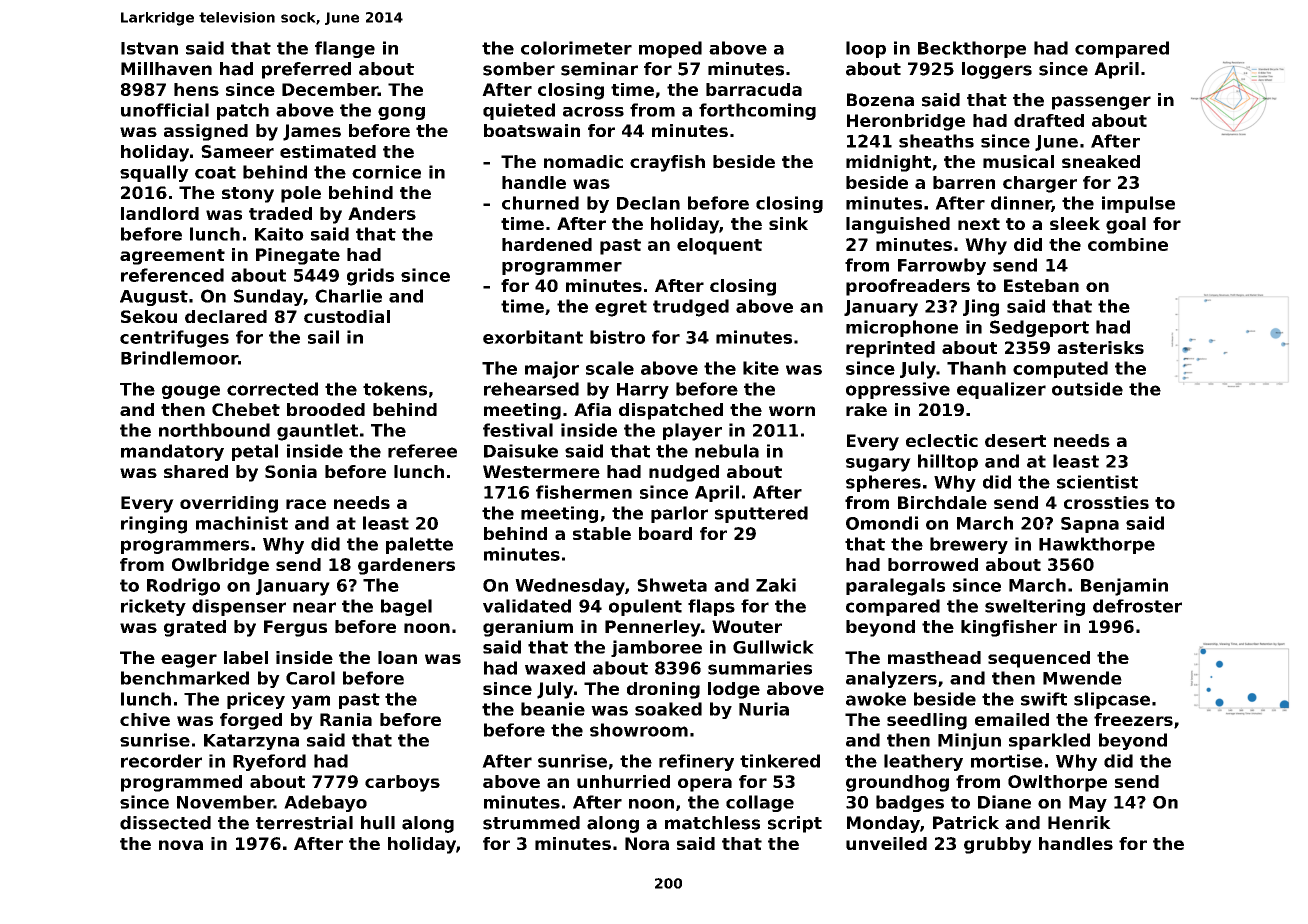  Describe the element at coordinates (189, 661) in the screenshot. I see `eager` at that location.
